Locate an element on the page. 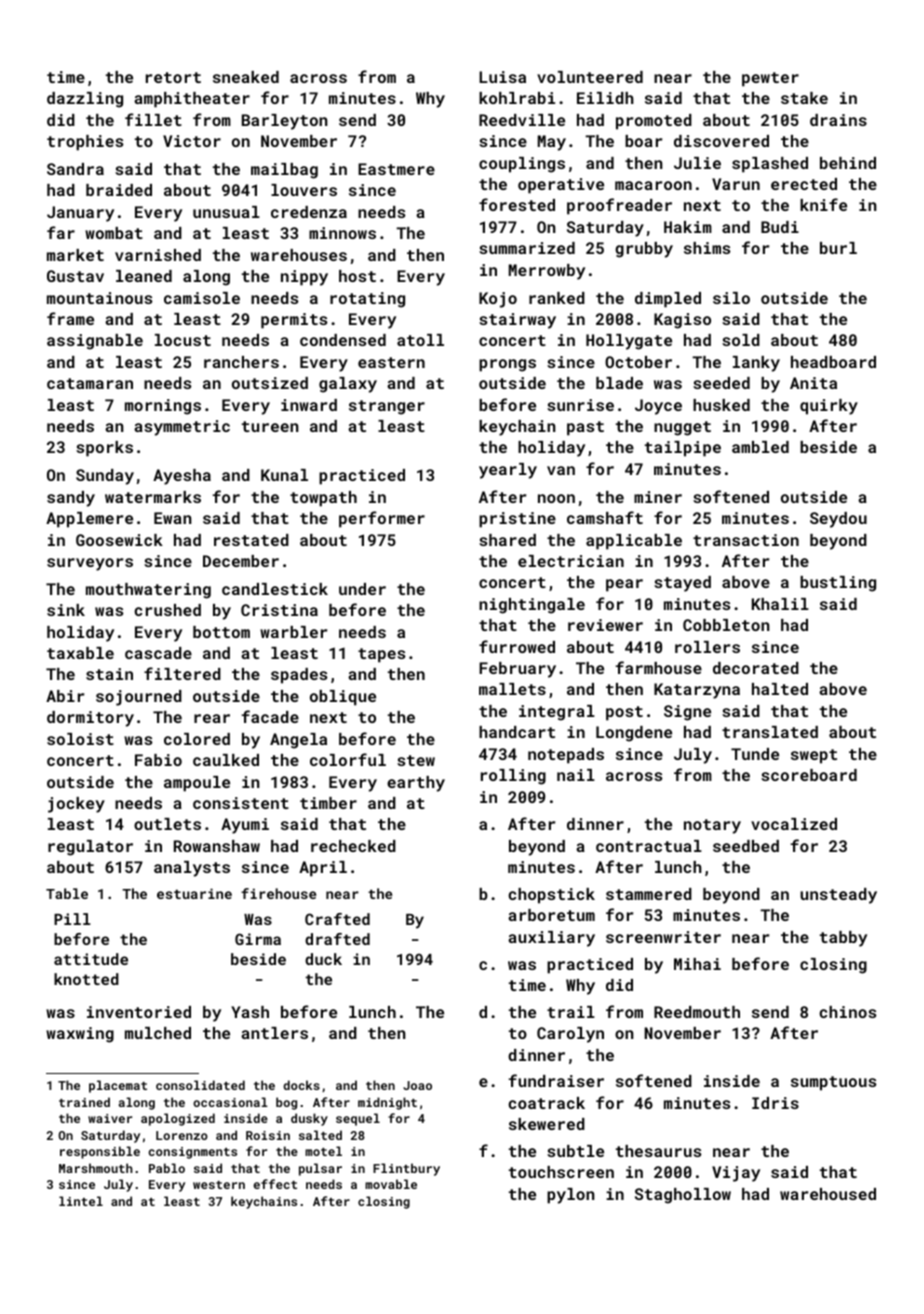 The image size is (924, 1314). ambled is located at coordinates (760, 447).
